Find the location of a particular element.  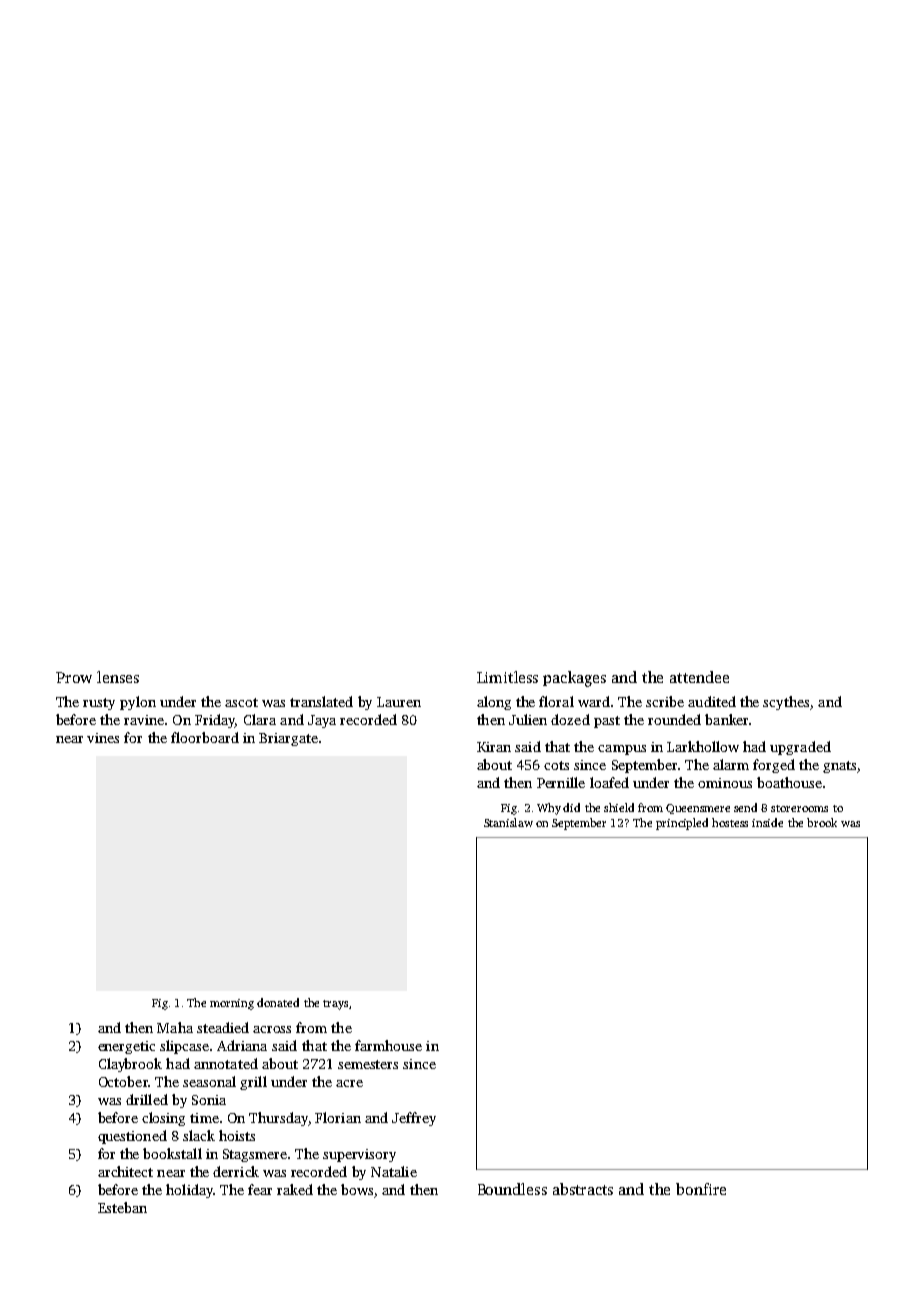

Esteban is located at coordinates (122, 1207).
